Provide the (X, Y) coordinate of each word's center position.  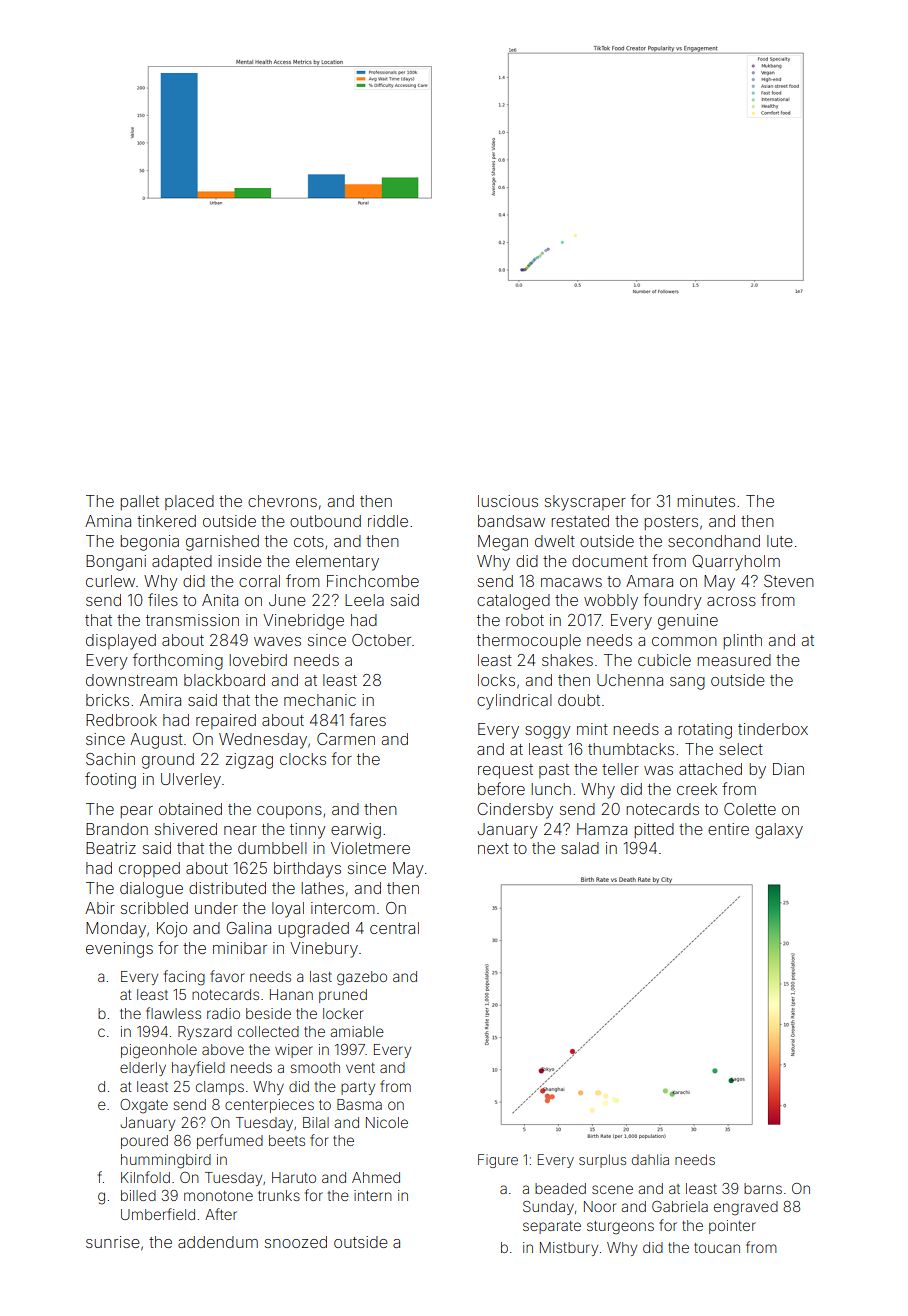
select (741, 749)
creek (697, 789)
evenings (119, 950)
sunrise (113, 1242)
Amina (108, 521)
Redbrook (121, 720)
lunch (551, 789)
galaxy (779, 831)
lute (780, 541)
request (505, 771)
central (394, 928)
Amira (160, 700)
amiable (357, 1031)
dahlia (650, 1159)
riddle (388, 521)
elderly (143, 1069)
